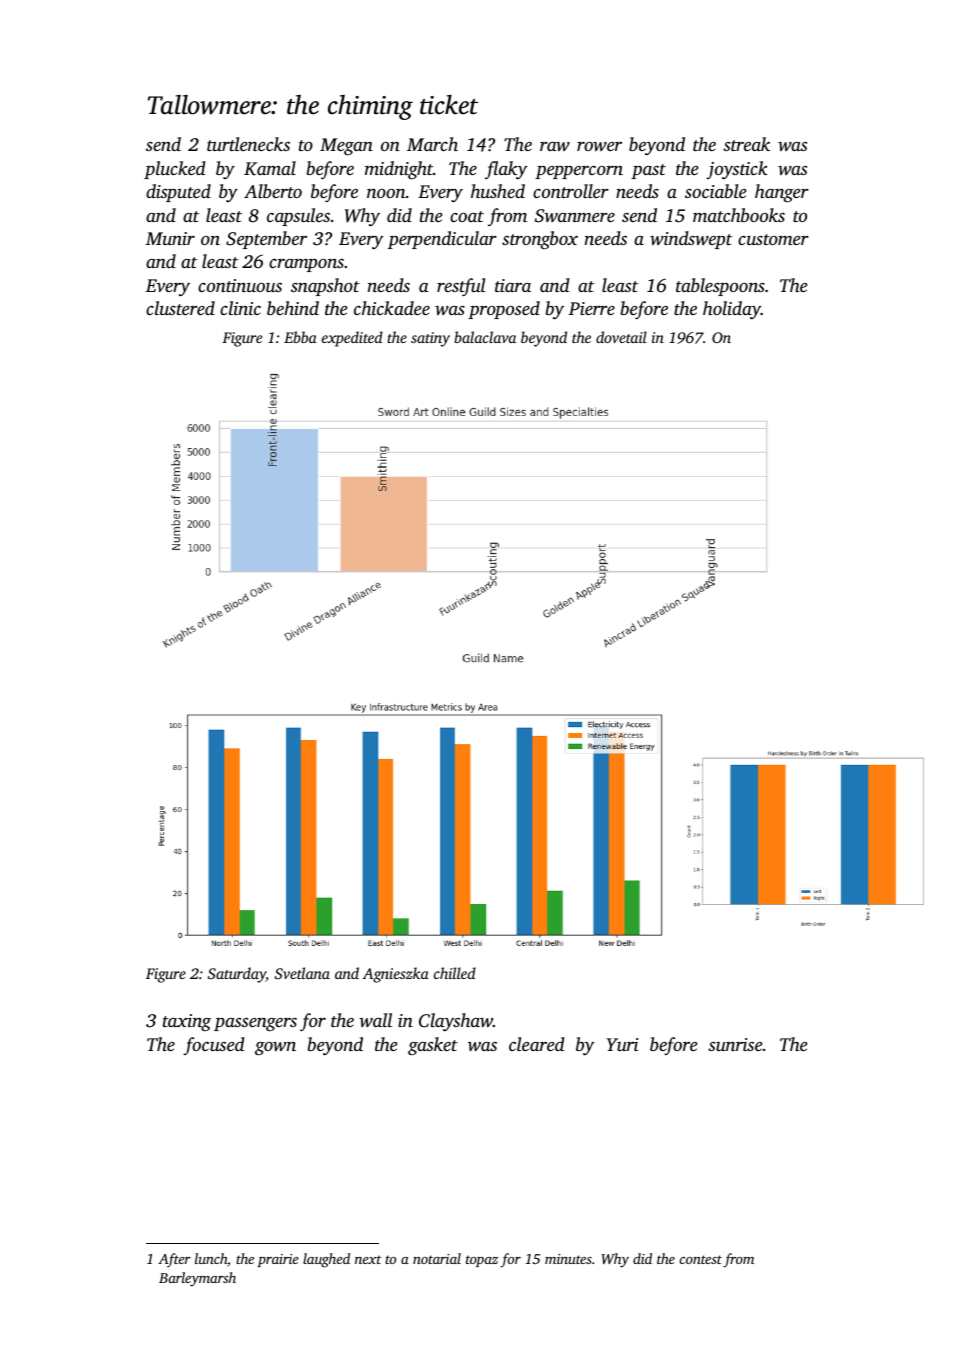 Image resolution: width=954 pixels, height=1353 pixels. I want to click on minutes, so click(568, 1259).
